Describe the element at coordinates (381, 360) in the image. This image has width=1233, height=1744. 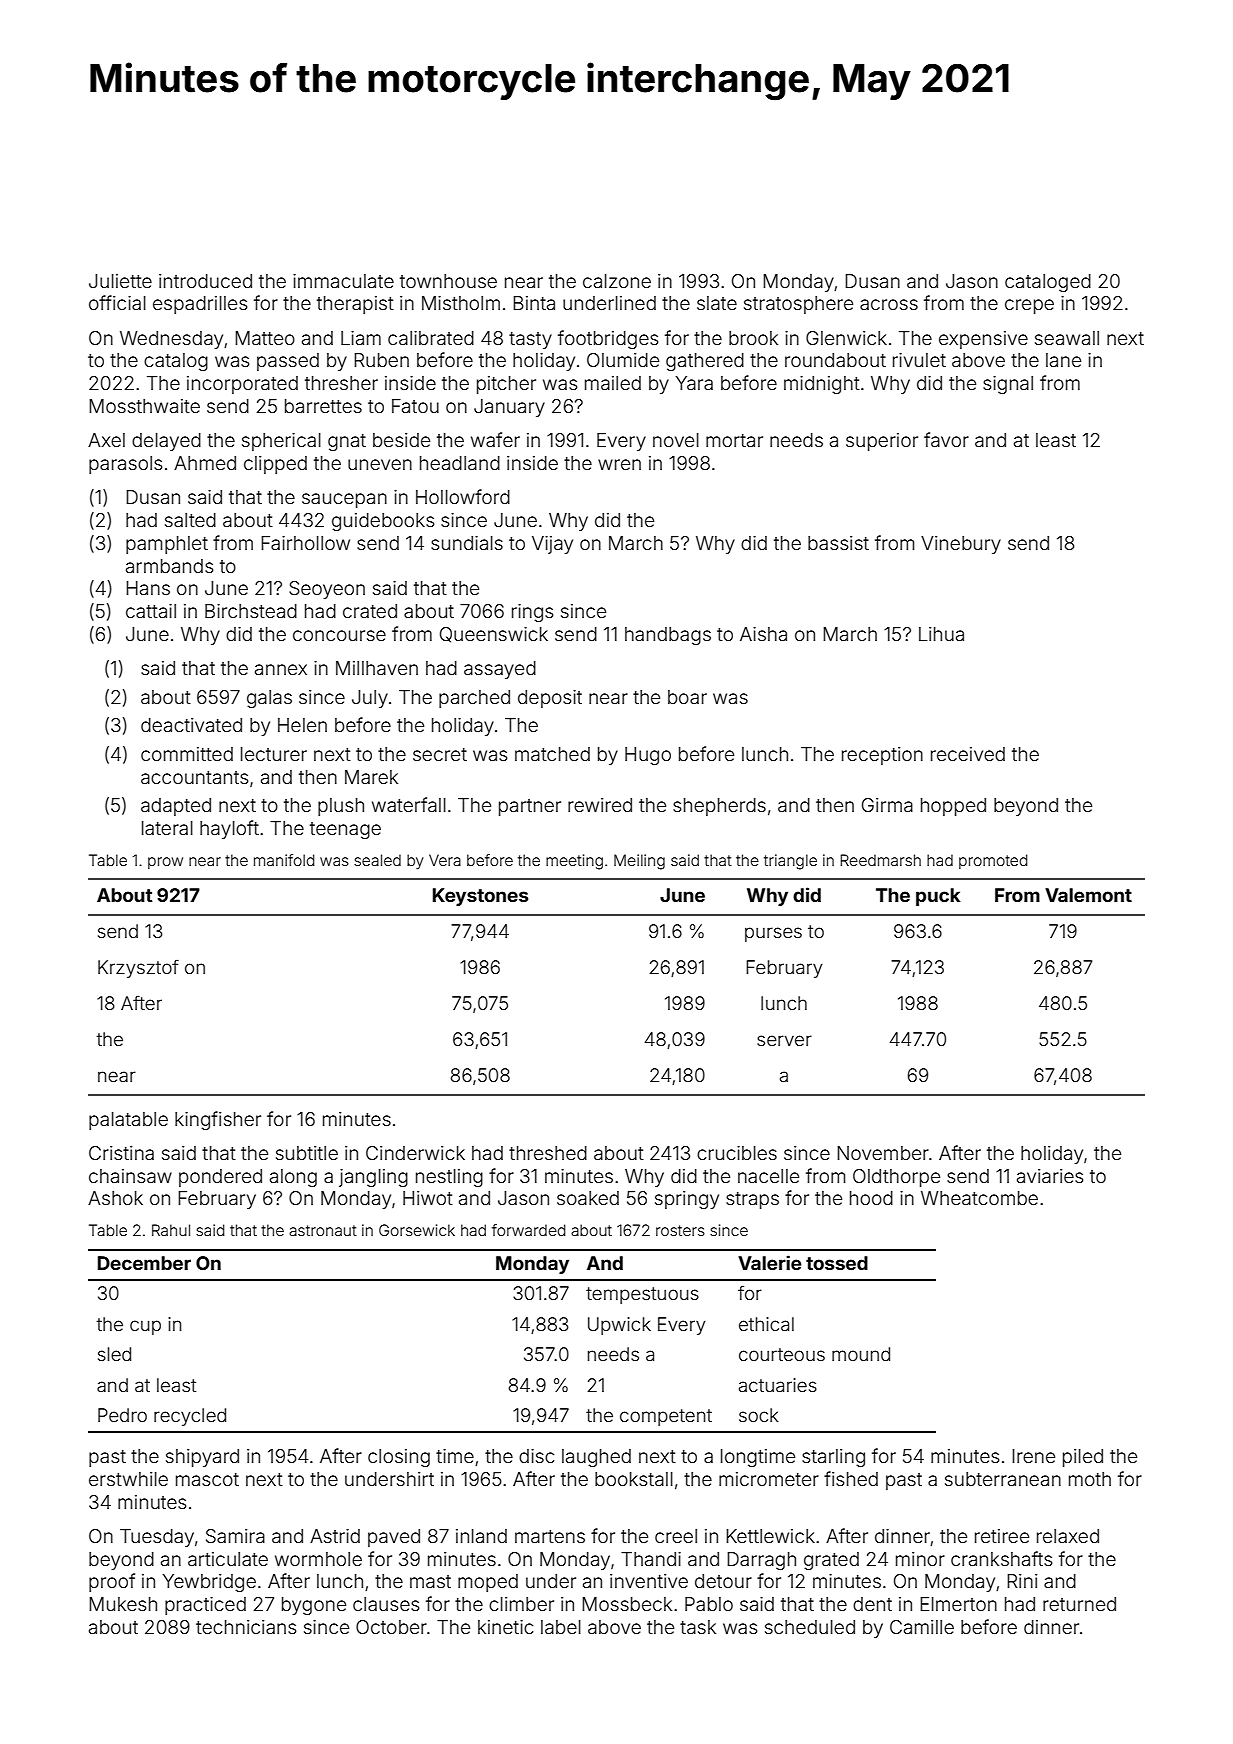
I see `Ruben` at that location.
